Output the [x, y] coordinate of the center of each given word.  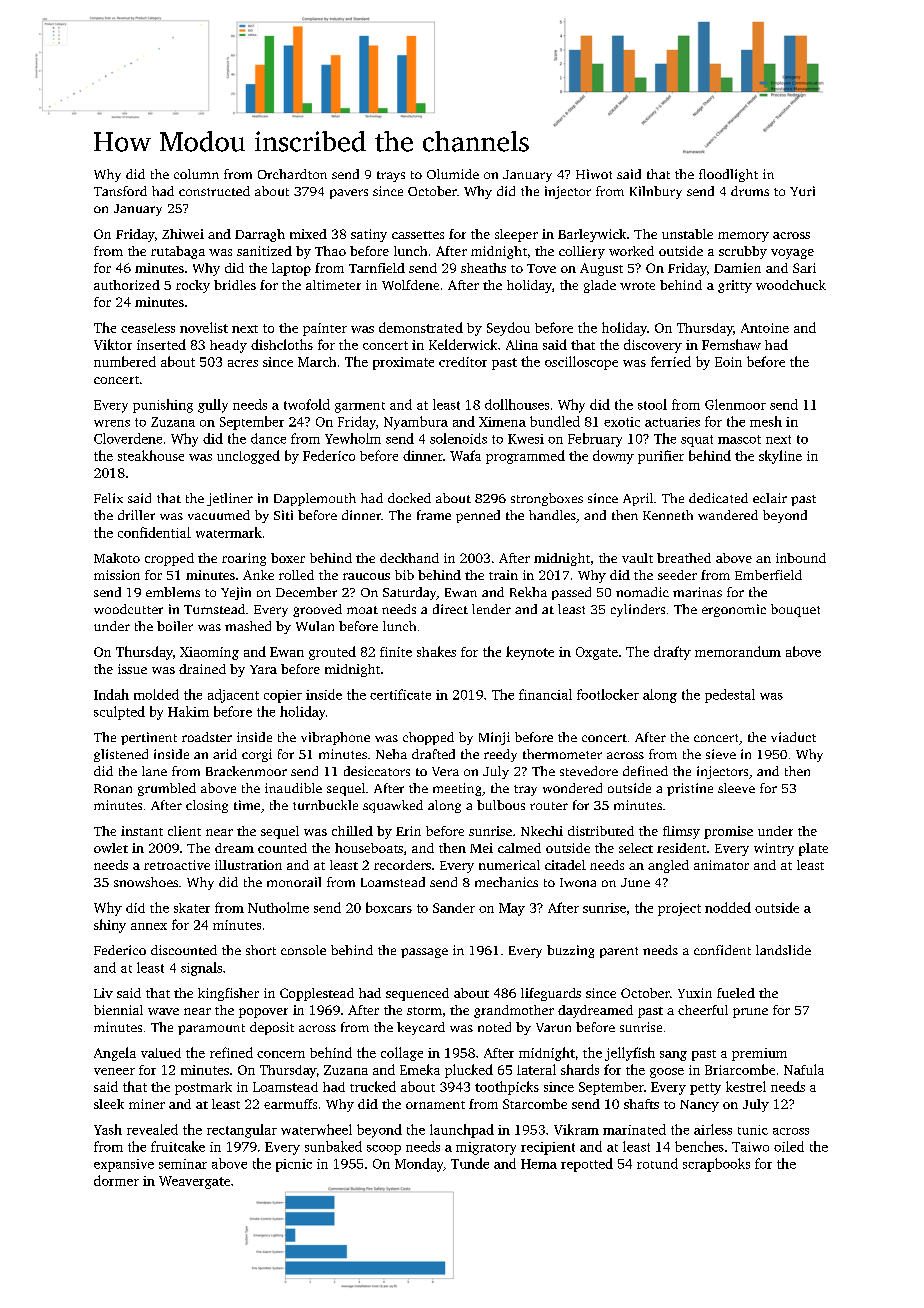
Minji [494, 738]
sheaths [483, 268]
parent [619, 952]
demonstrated [421, 327]
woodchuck [791, 285]
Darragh [260, 235]
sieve [721, 754]
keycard [421, 1028]
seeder [677, 575]
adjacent [233, 696]
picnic [294, 1165]
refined [231, 1052]
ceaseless [148, 328]
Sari [804, 268]
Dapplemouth [315, 499]
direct [450, 609]
